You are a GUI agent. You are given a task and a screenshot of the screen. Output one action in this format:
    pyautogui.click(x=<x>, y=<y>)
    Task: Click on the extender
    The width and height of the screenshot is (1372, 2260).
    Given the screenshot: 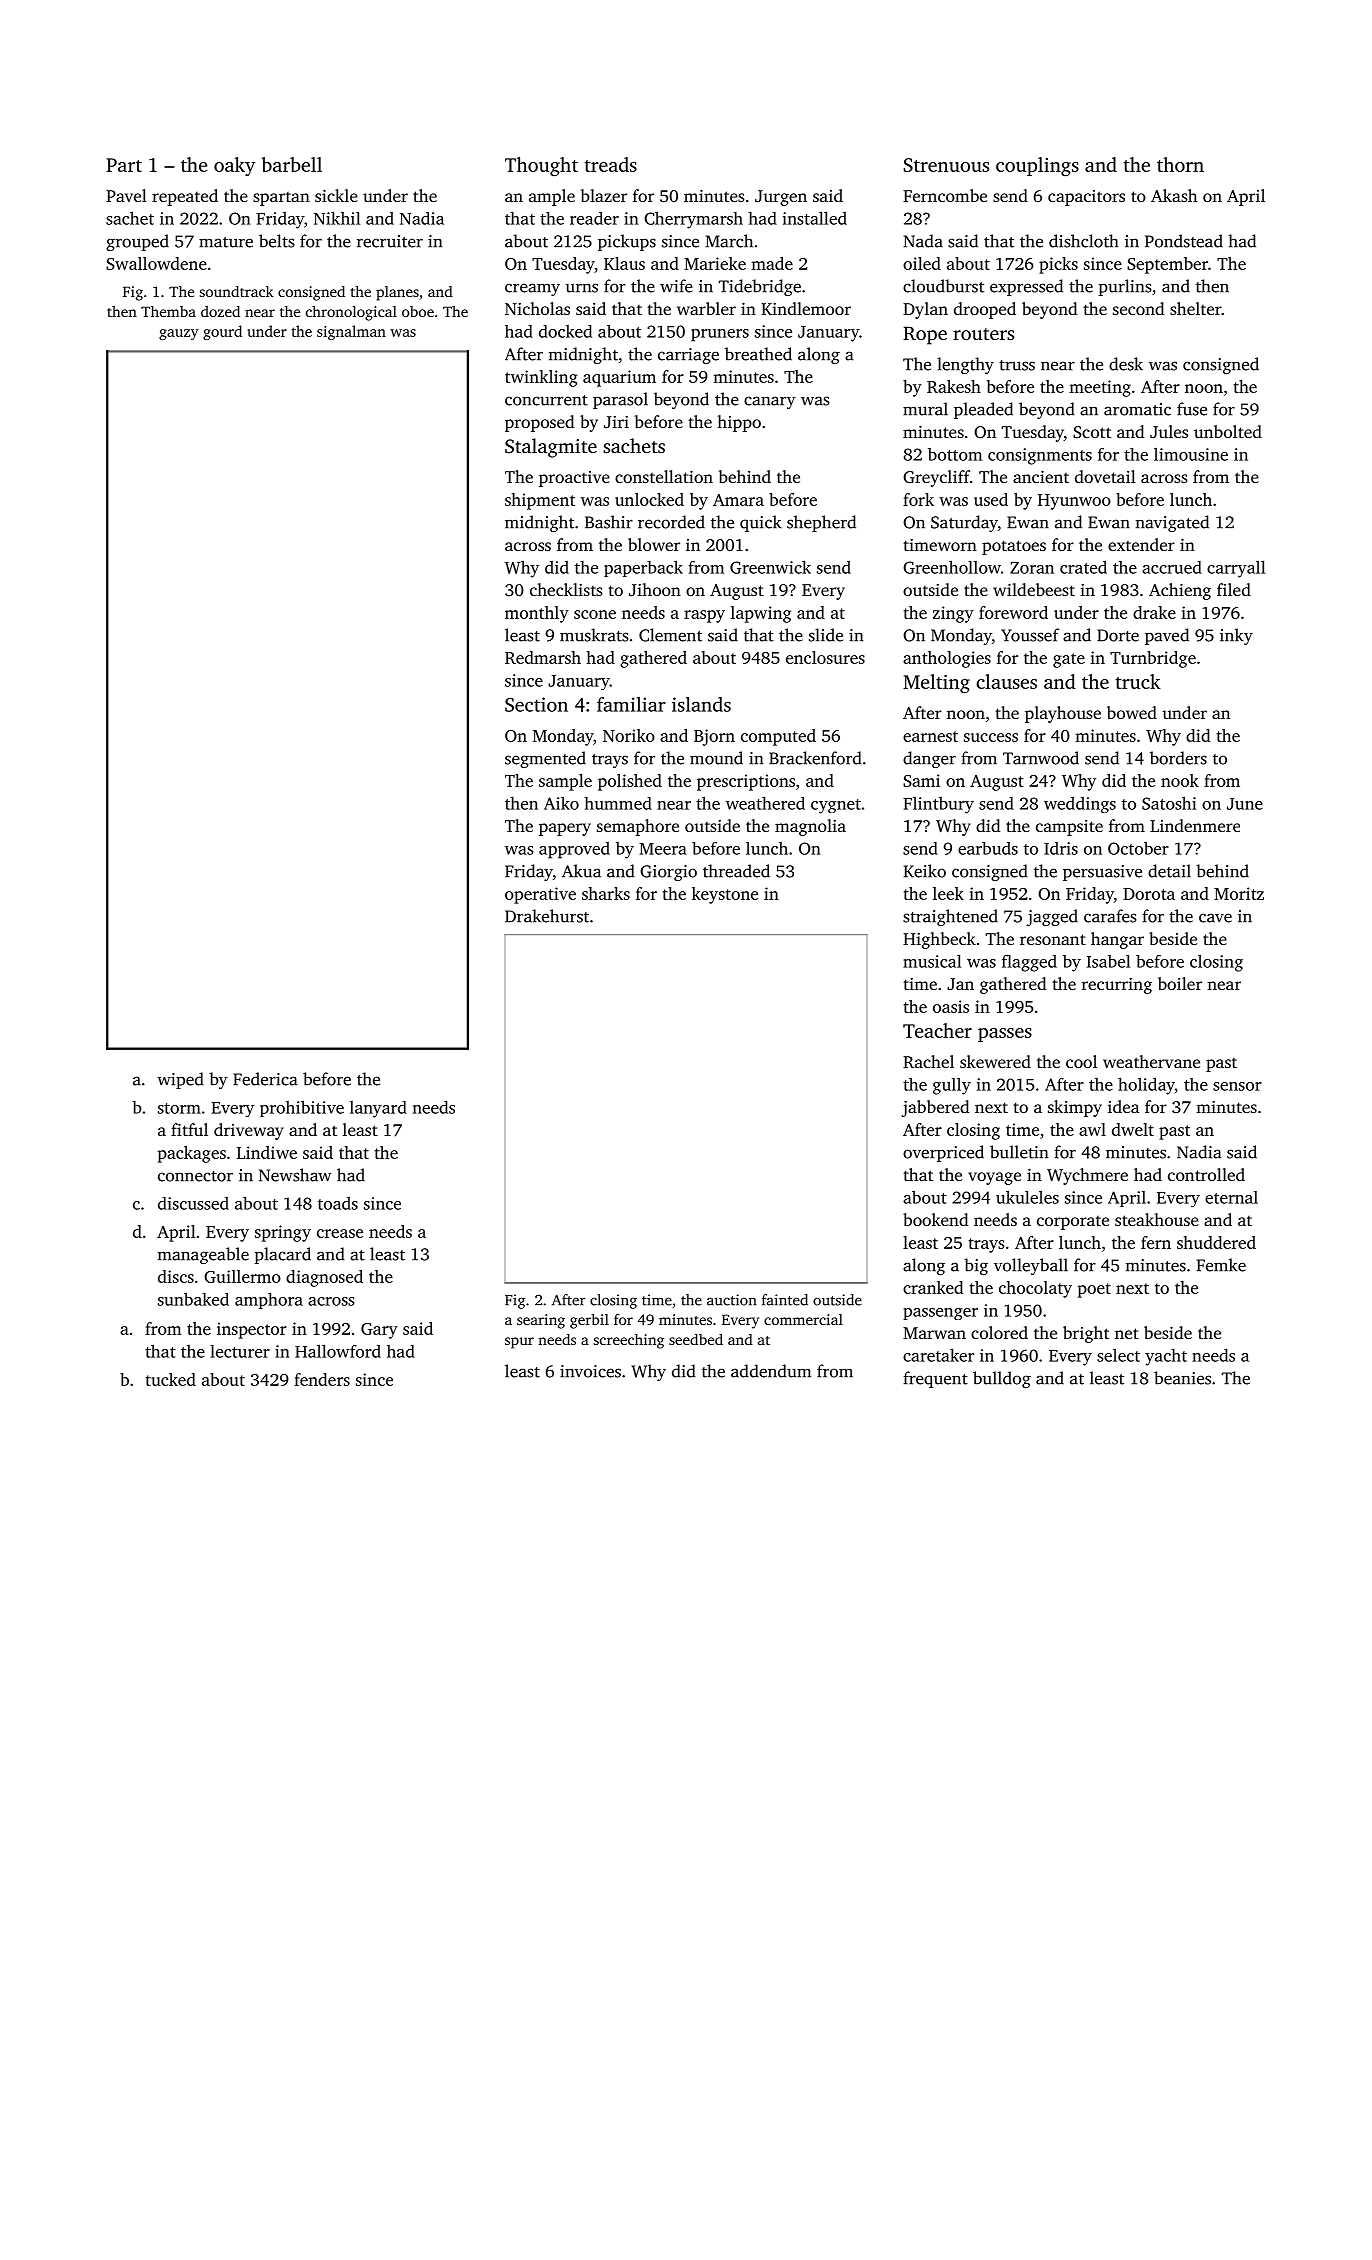 What is the action you would take?
    pyautogui.click(x=1141, y=544)
